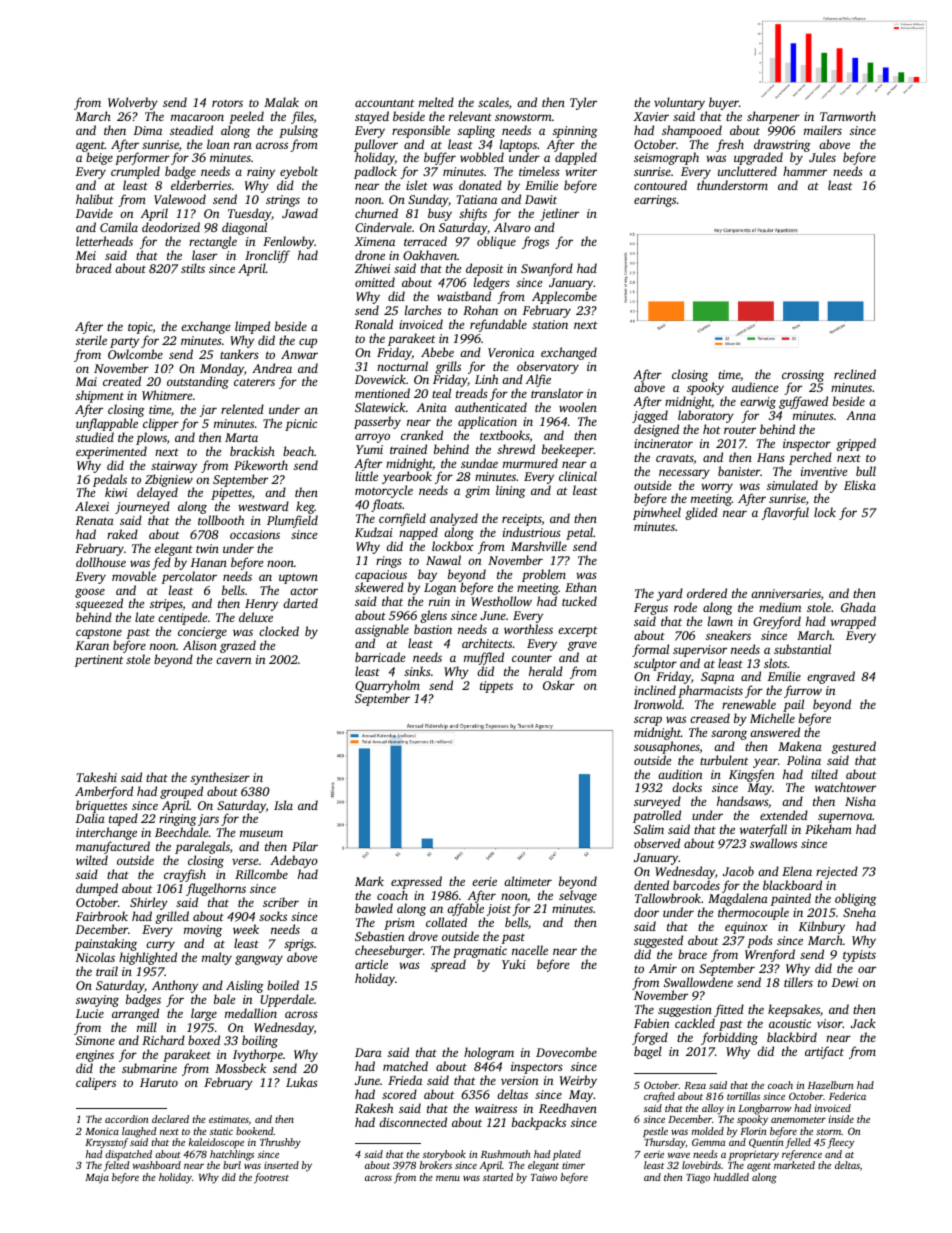  I want to click on excerpt, so click(578, 631).
